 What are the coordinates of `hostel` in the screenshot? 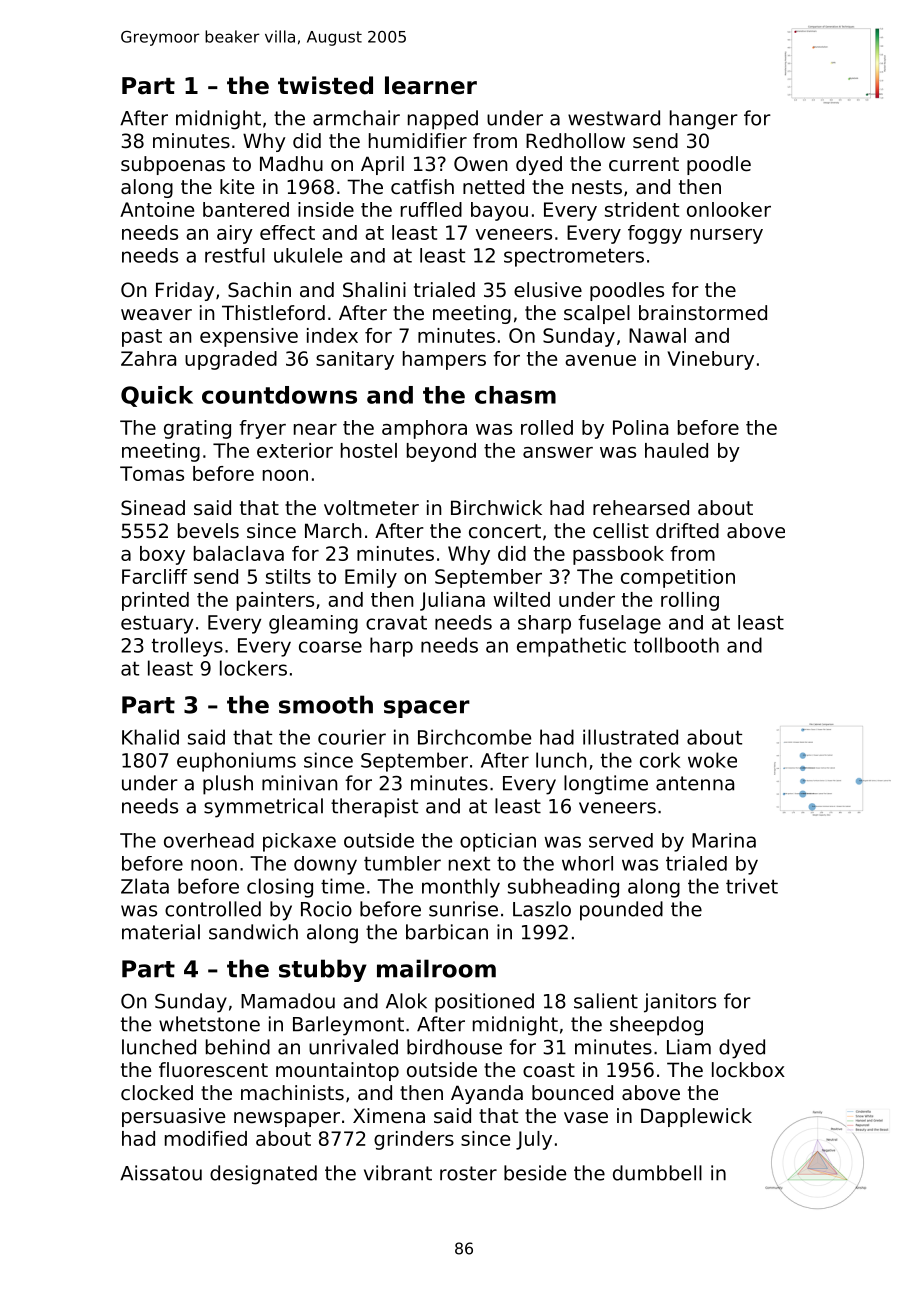 It's located at (369, 450).
